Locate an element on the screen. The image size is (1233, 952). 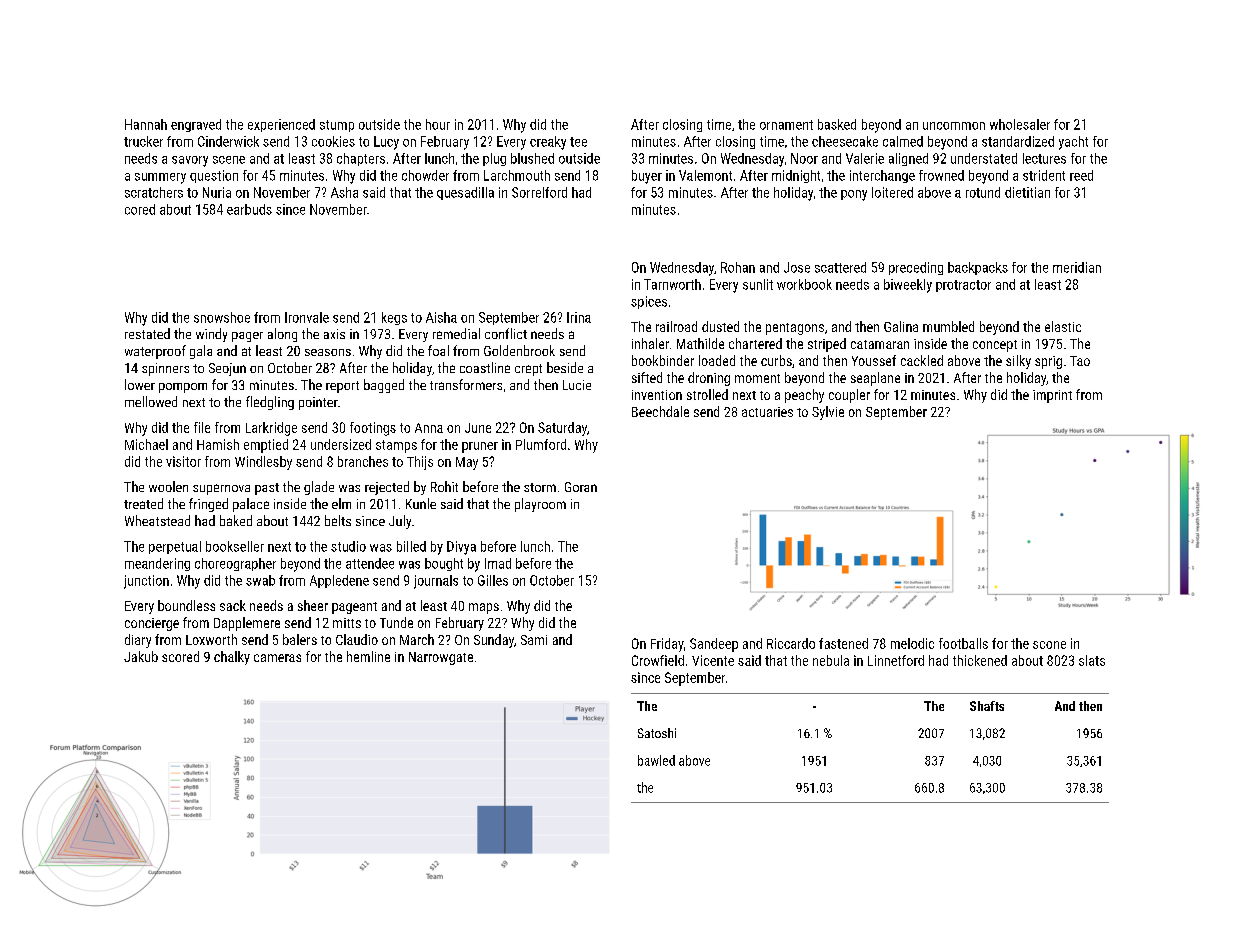
imprint is located at coordinates (1052, 396).
